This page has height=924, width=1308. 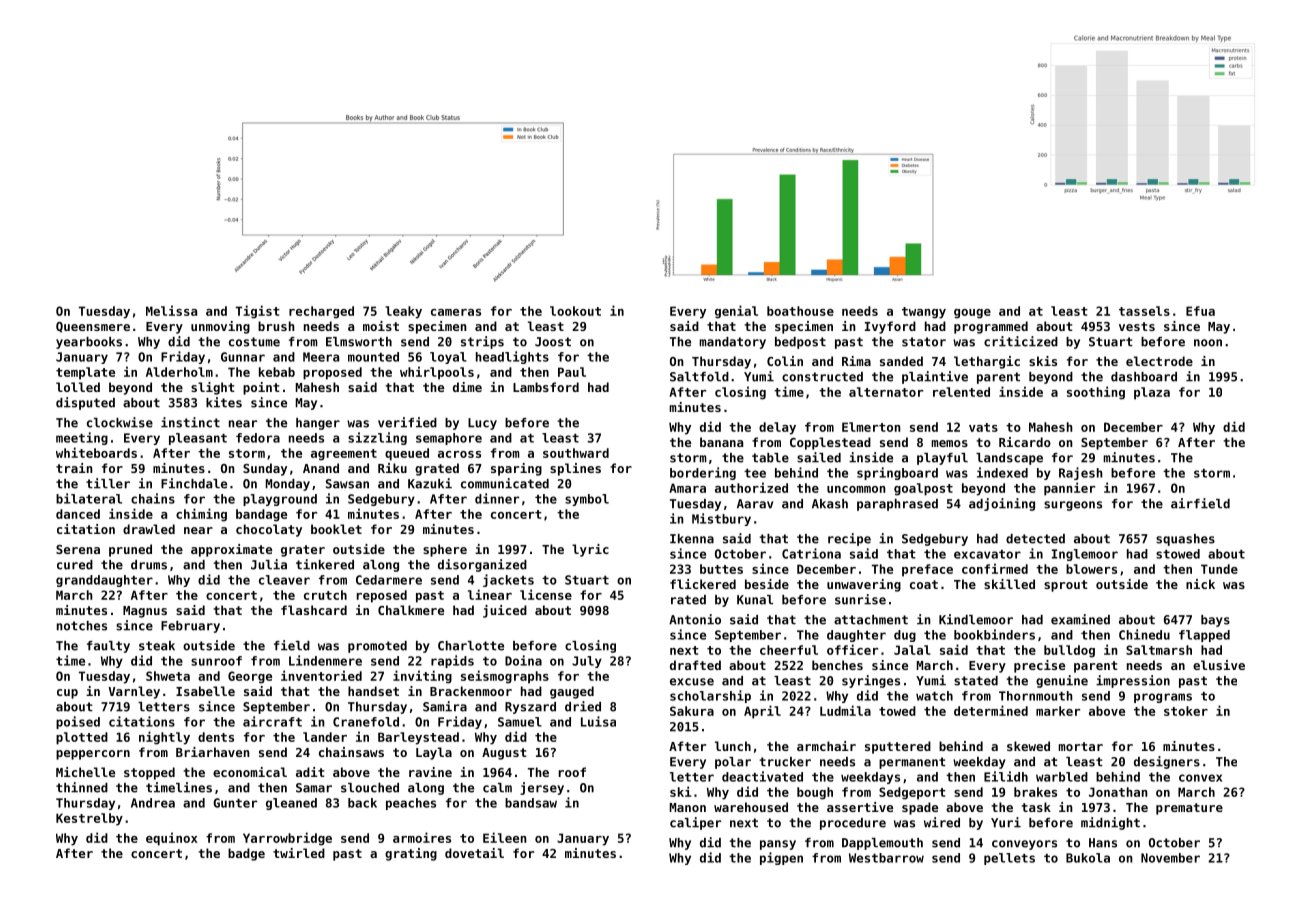 I want to click on elusive, so click(x=1219, y=665).
